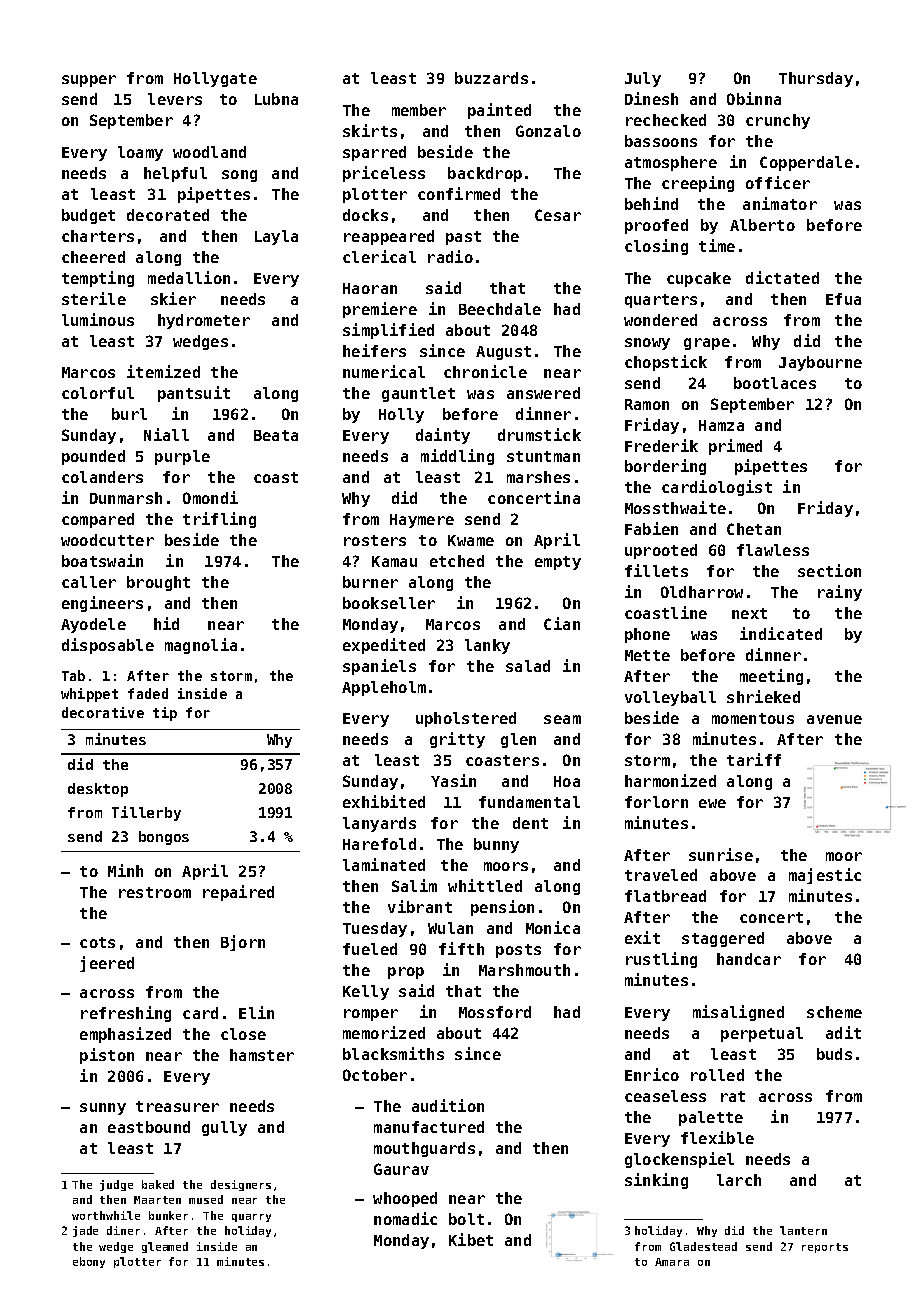 This page has height=1308, width=924. What do you see at coordinates (89, 81) in the page?
I see `supper` at bounding box center [89, 81].
